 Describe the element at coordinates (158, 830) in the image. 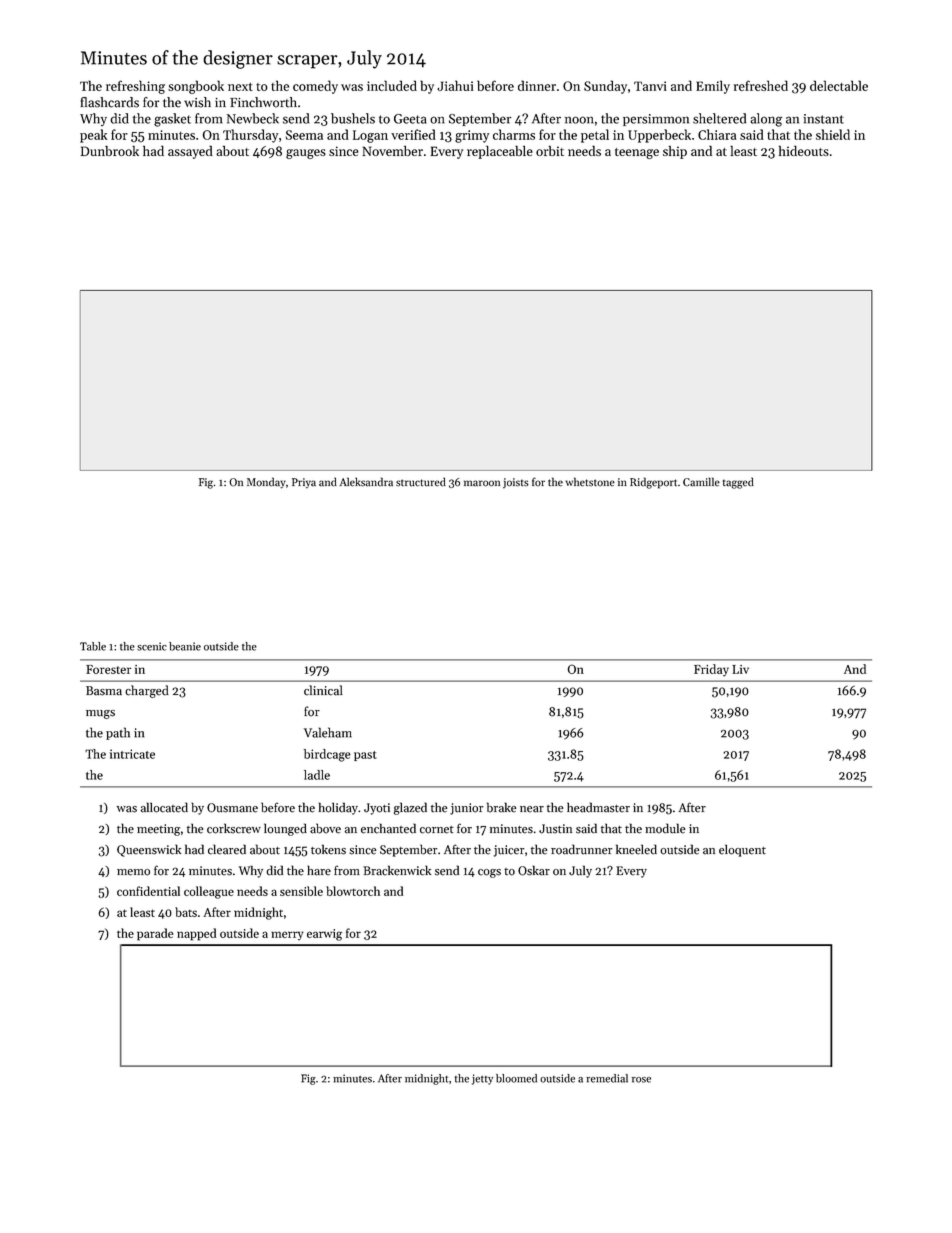

I see `meeting` at that location.
